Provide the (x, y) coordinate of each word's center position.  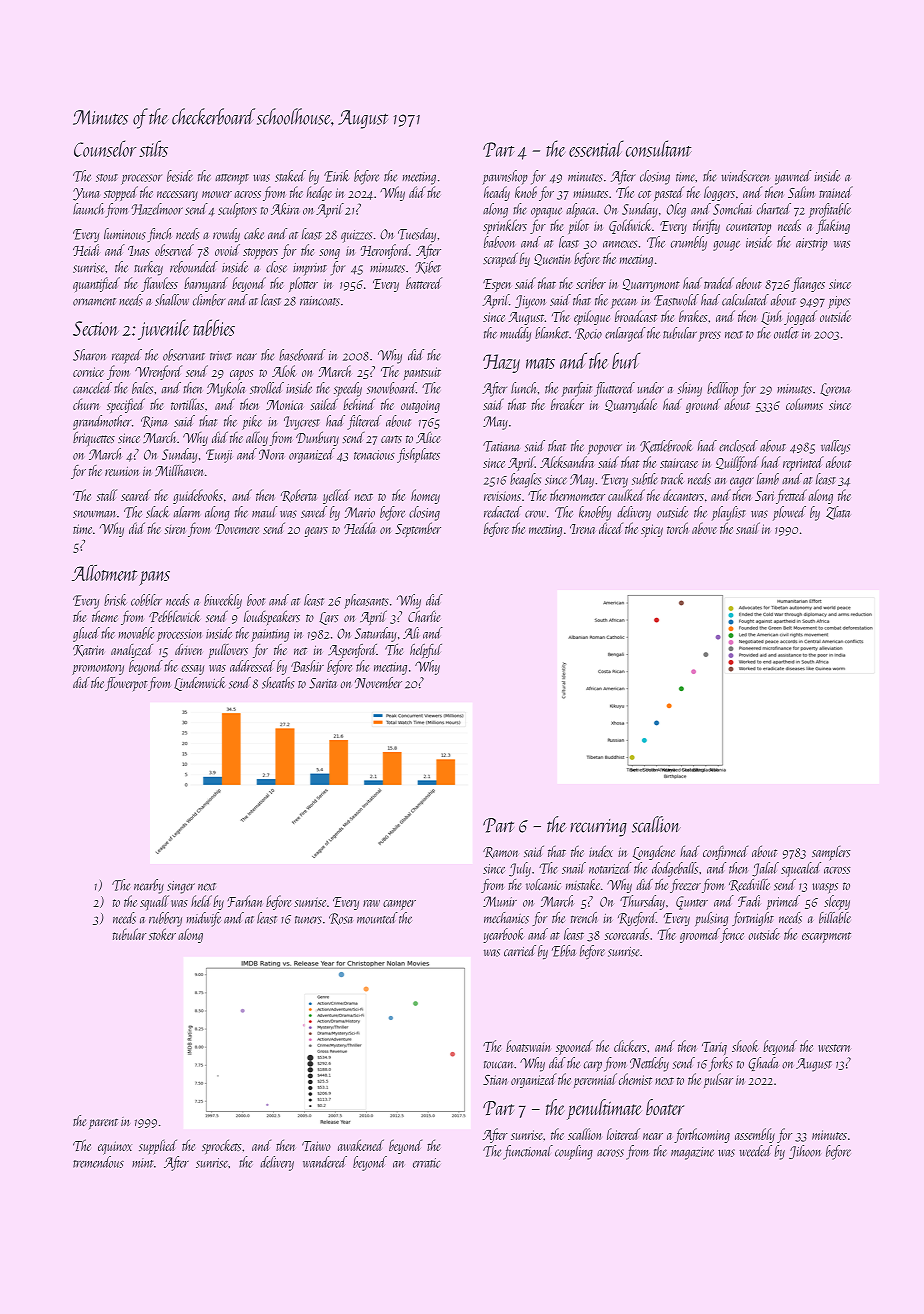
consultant (659, 148)
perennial (595, 1080)
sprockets (221, 1146)
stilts (153, 148)
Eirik (336, 176)
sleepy (837, 902)
